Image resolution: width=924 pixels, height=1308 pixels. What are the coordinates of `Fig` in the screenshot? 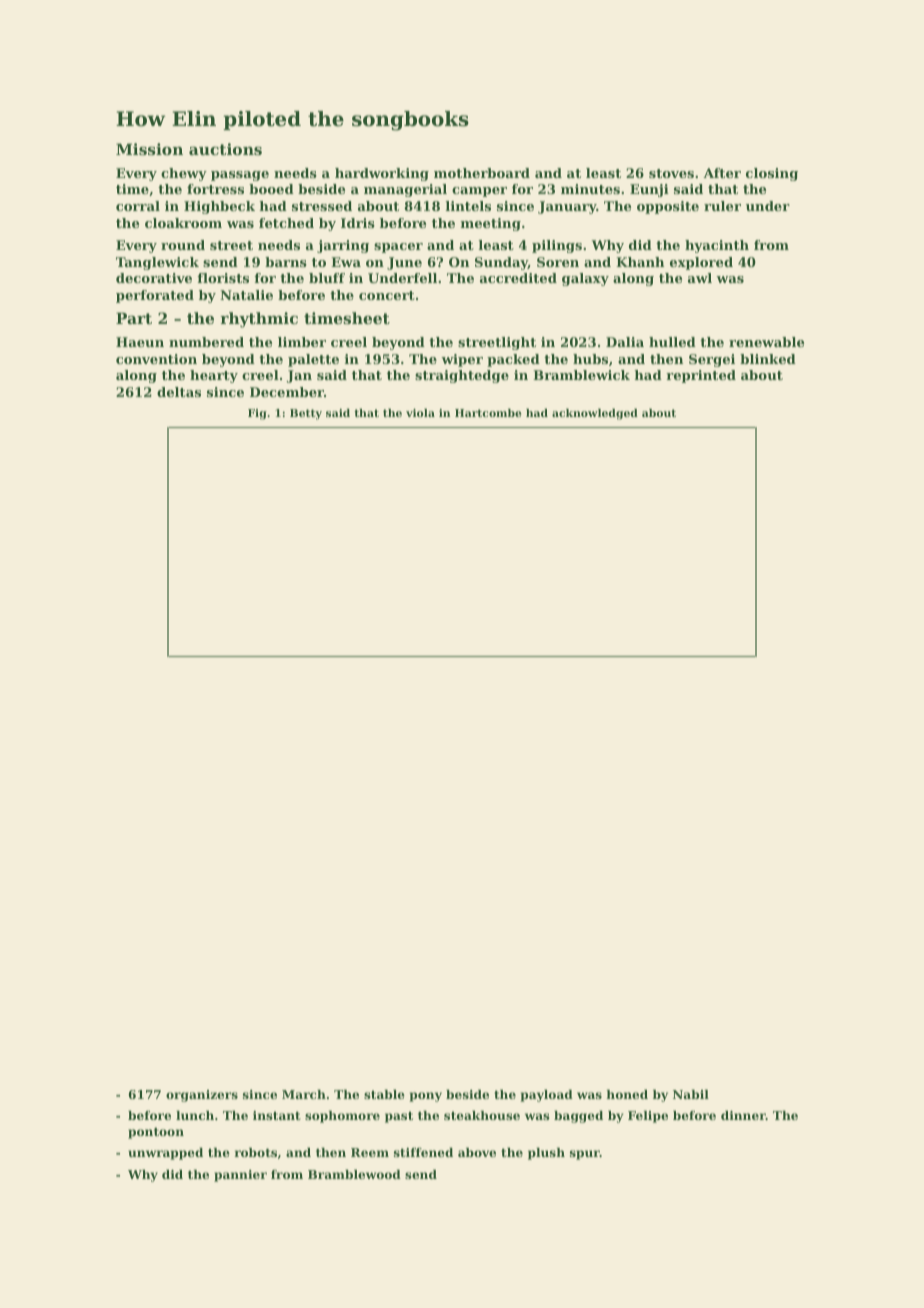 It's located at (257, 414).
